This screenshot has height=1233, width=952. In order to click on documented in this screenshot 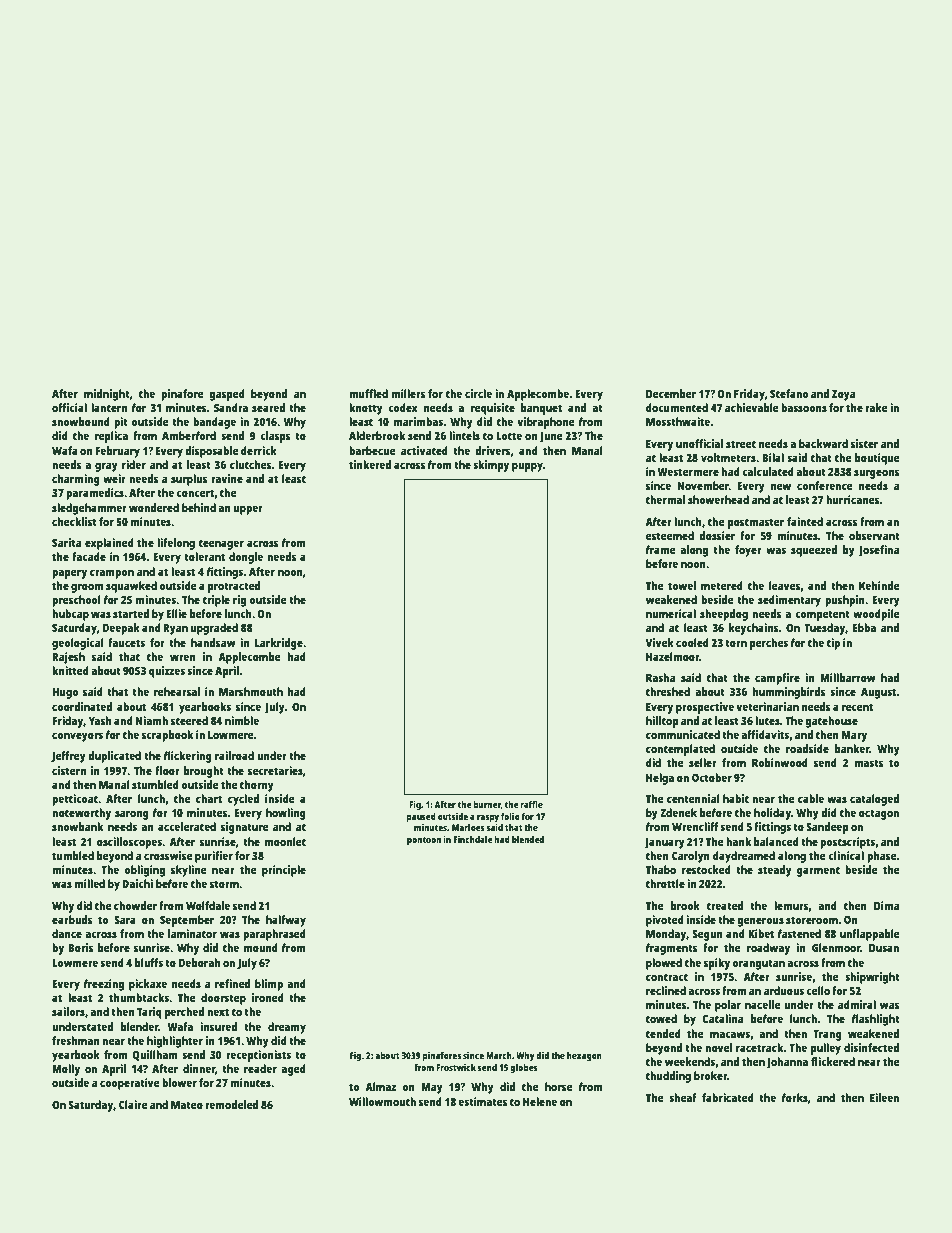, I will do `click(677, 407)`.
